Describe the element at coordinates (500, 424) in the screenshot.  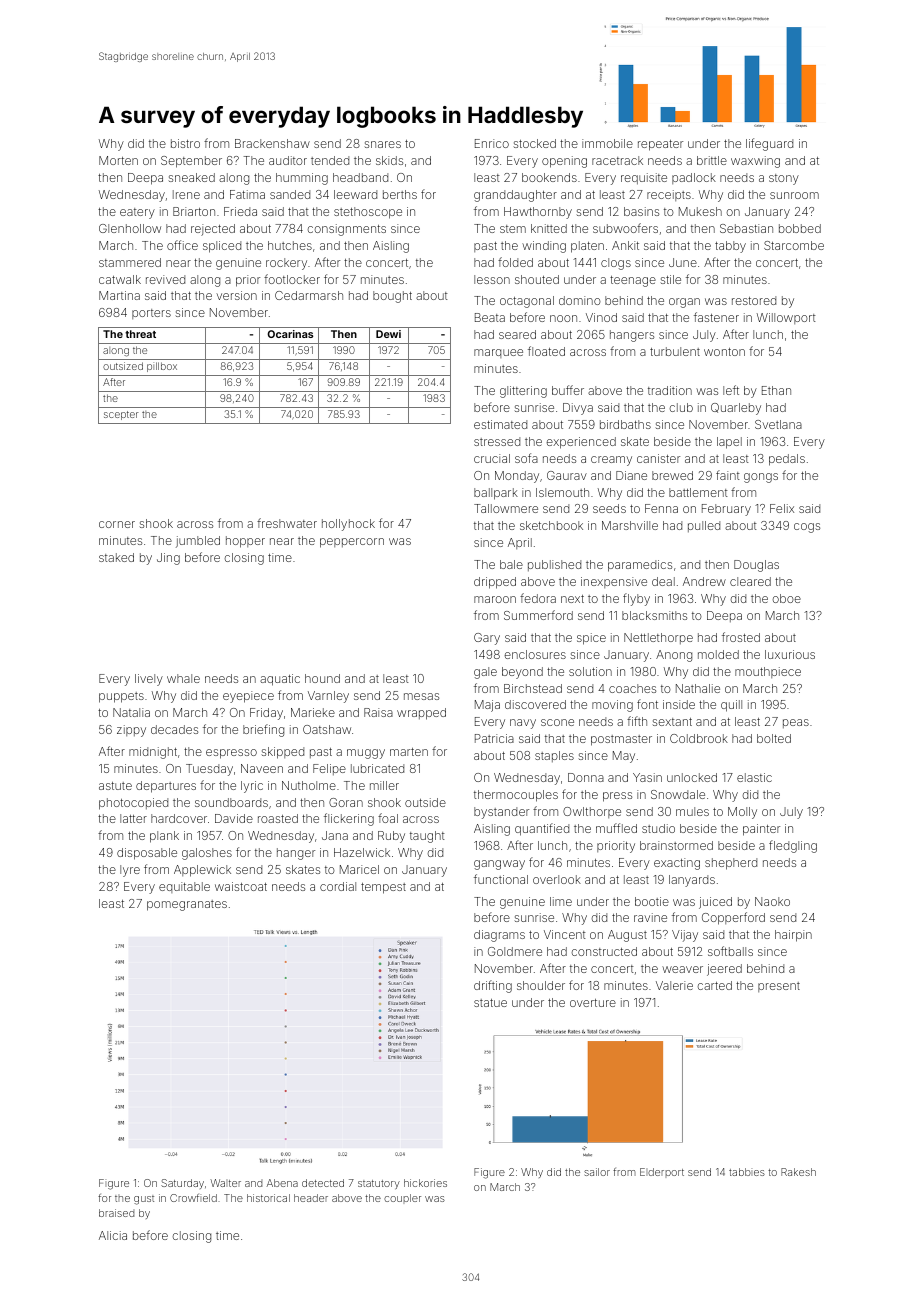
I see `estimated` at that location.
